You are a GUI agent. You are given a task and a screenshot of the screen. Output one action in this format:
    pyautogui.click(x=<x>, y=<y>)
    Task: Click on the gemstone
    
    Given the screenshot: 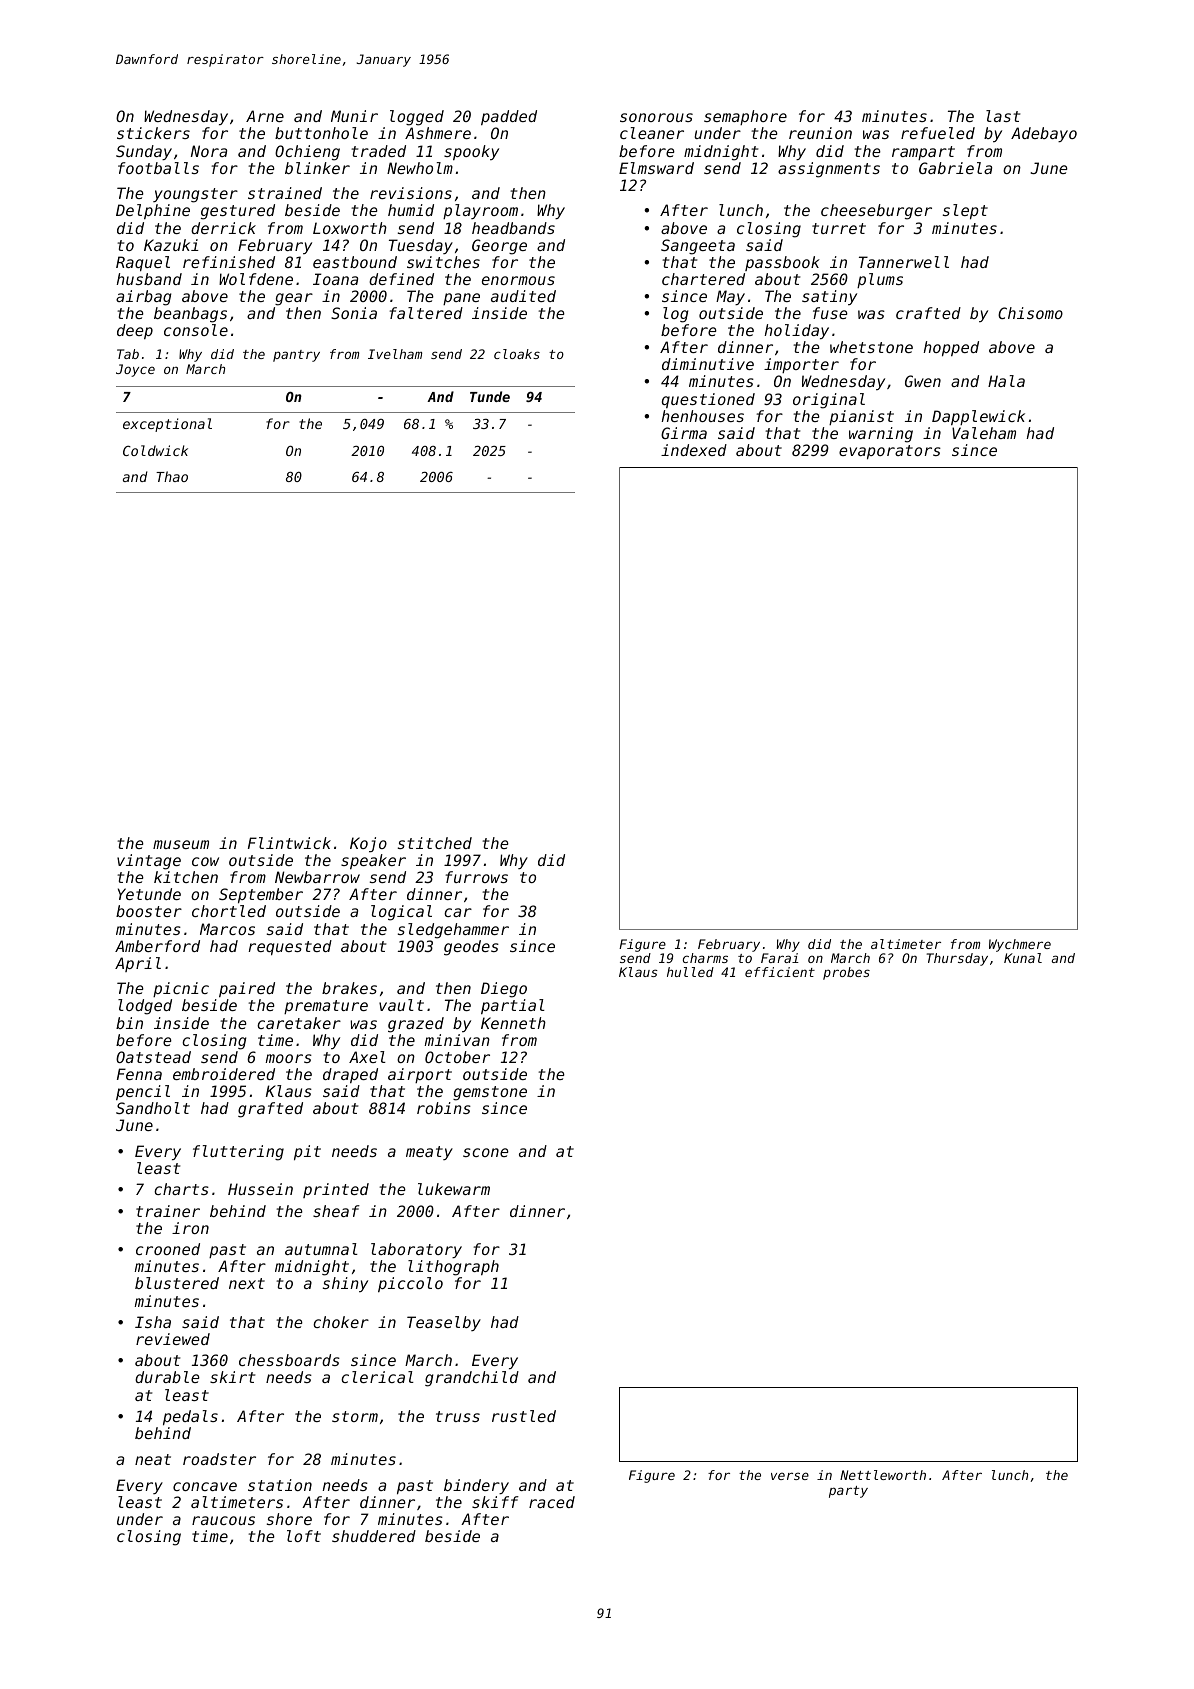 What is the action you would take?
    pyautogui.click(x=490, y=1093)
